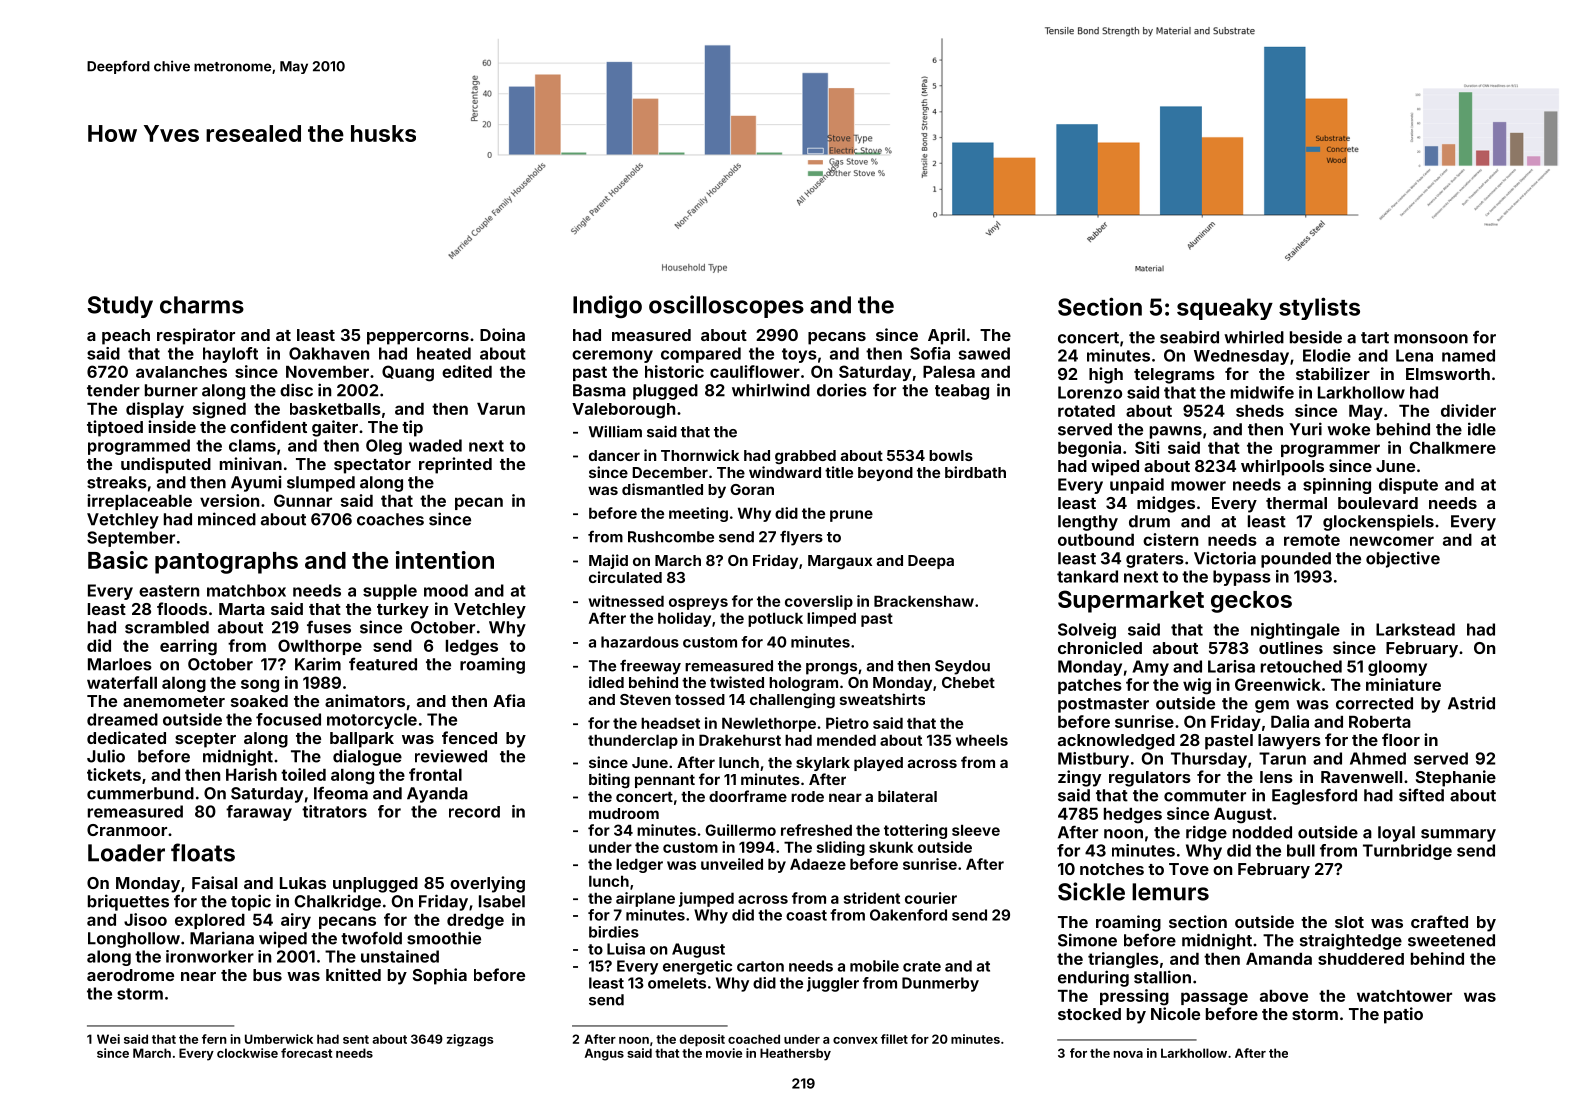 The width and height of the screenshot is (1583, 1119). I want to click on charms, so click(202, 305).
